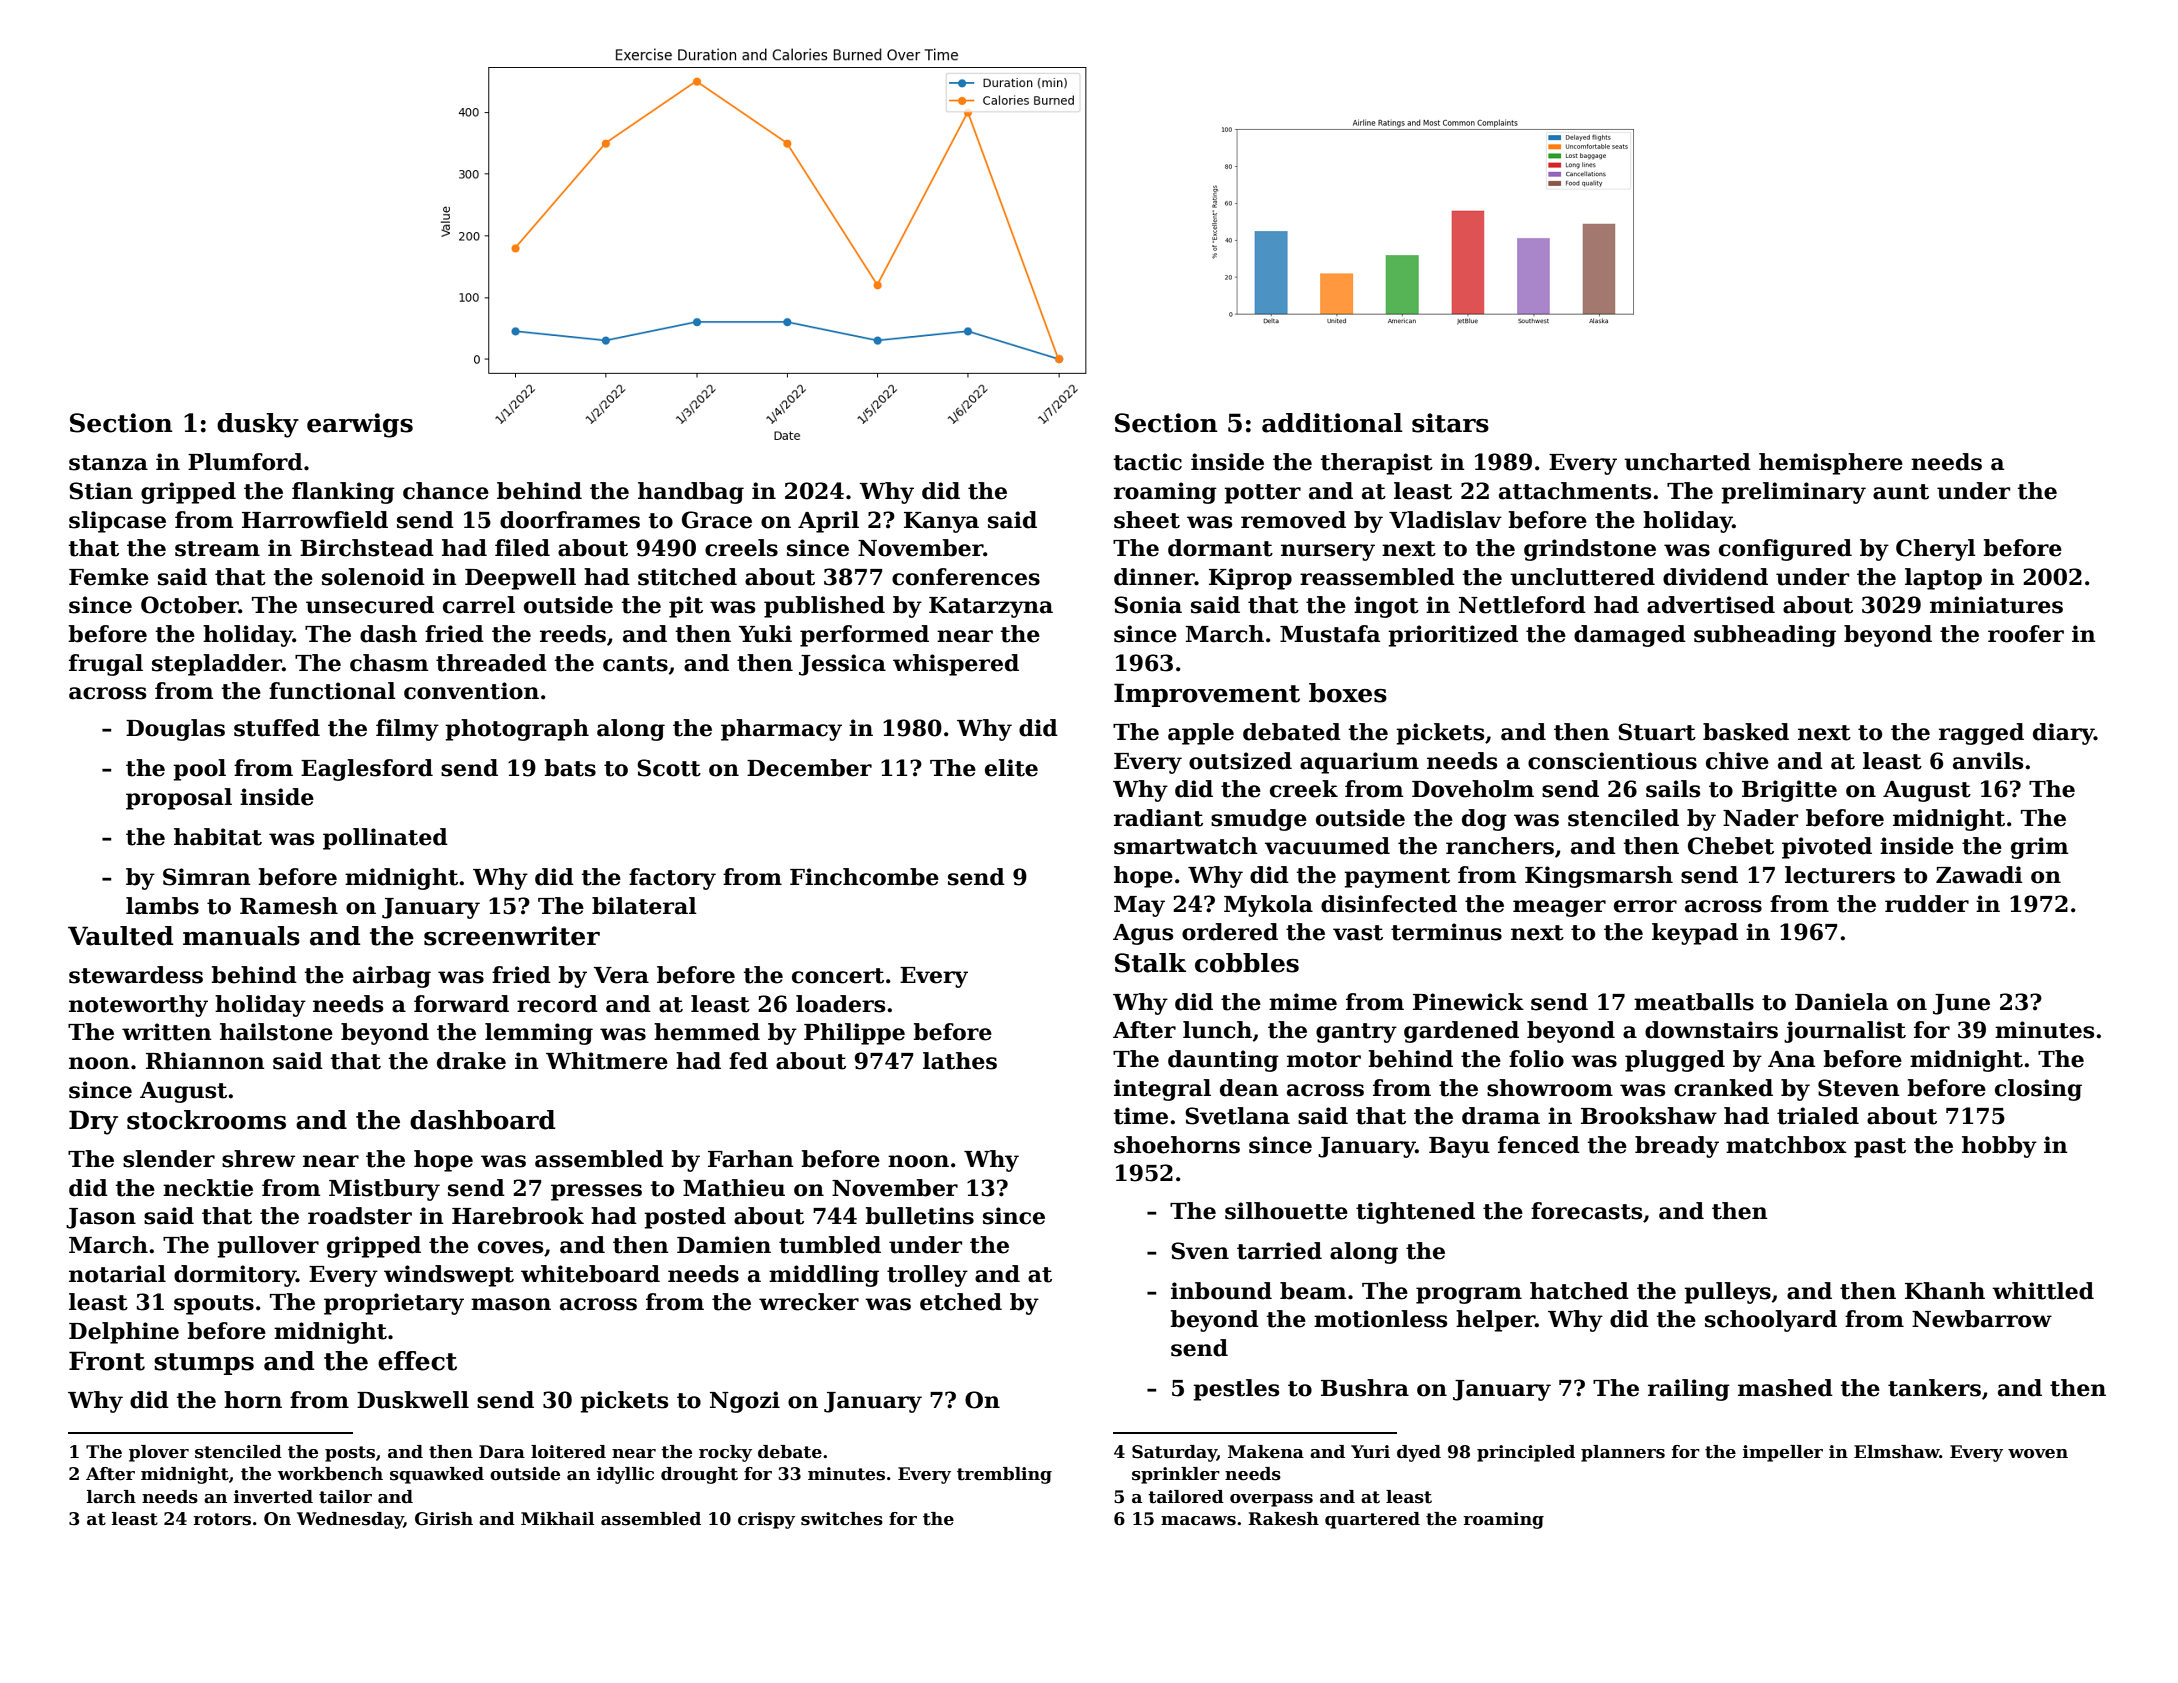  I want to click on bats, so click(570, 768).
